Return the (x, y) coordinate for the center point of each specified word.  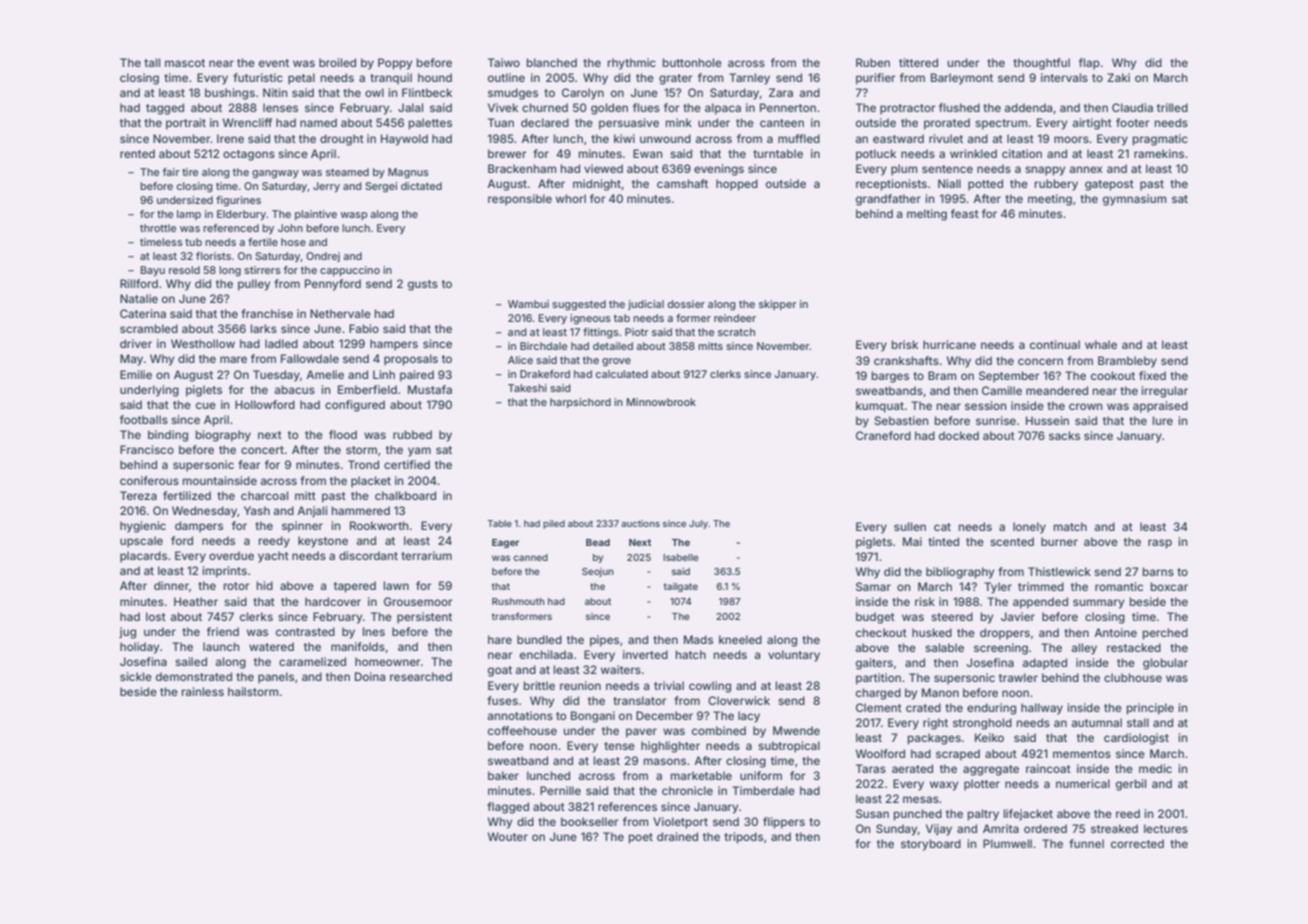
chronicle (687, 790)
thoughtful (1041, 64)
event (274, 63)
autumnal (1097, 722)
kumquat (880, 407)
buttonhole (692, 62)
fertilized (187, 495)
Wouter (508, 836)
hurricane (949, 344)
